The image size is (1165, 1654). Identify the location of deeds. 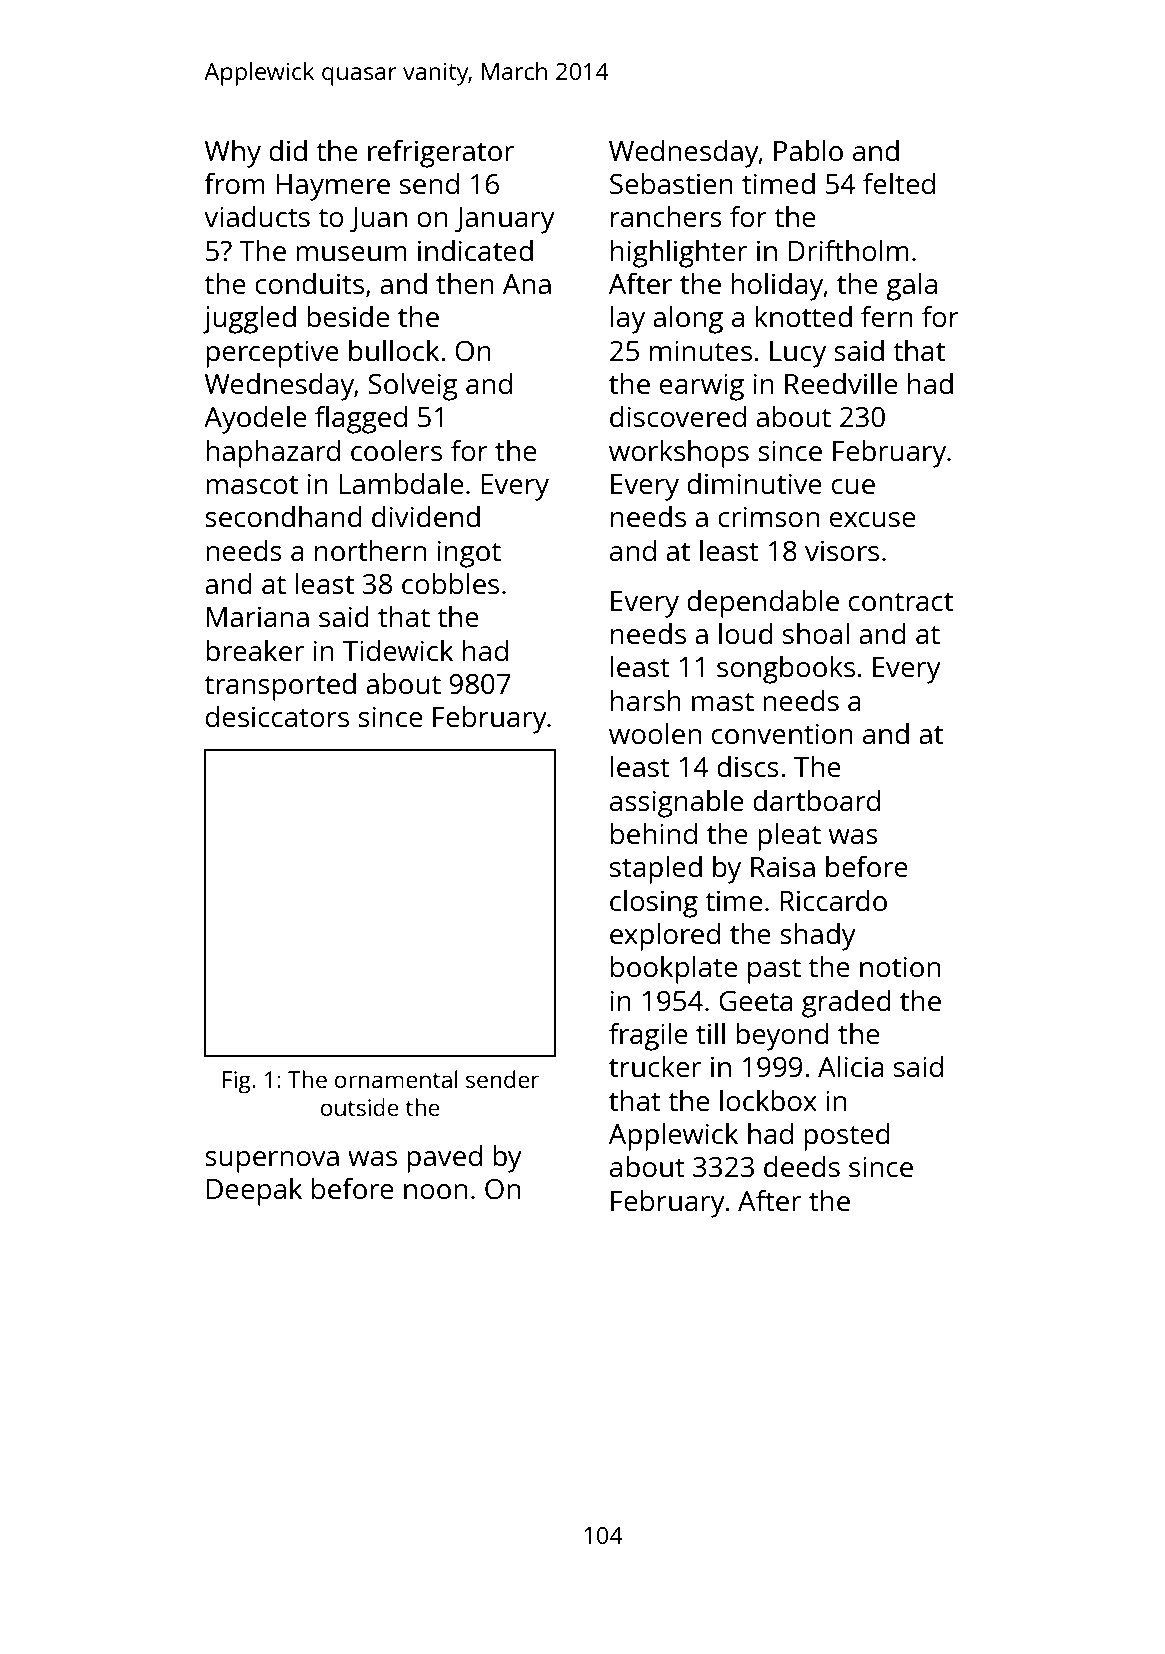
(802, 1166).
